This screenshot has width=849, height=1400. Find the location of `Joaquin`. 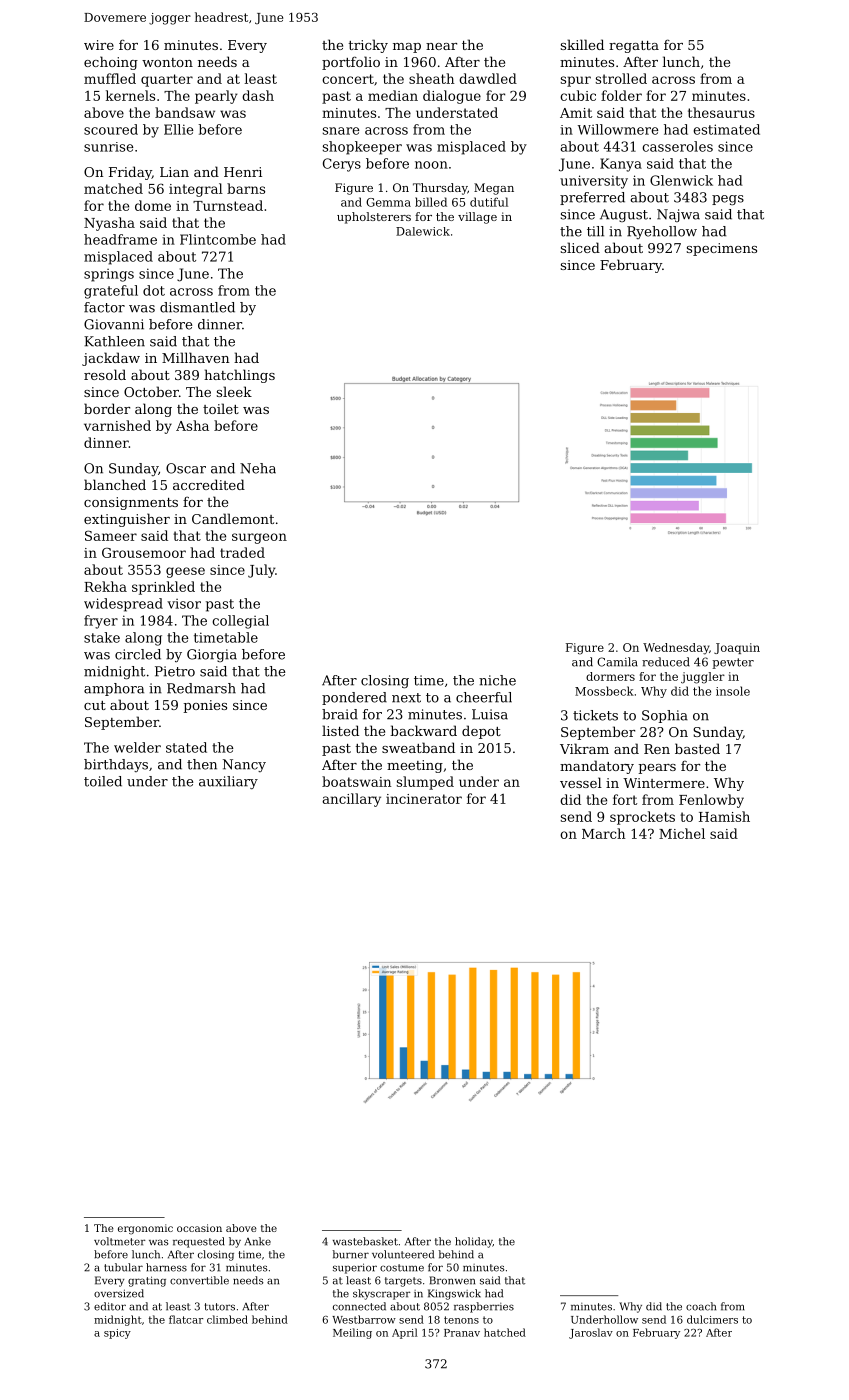

Joaquin is located at coordinates (737, 648).
